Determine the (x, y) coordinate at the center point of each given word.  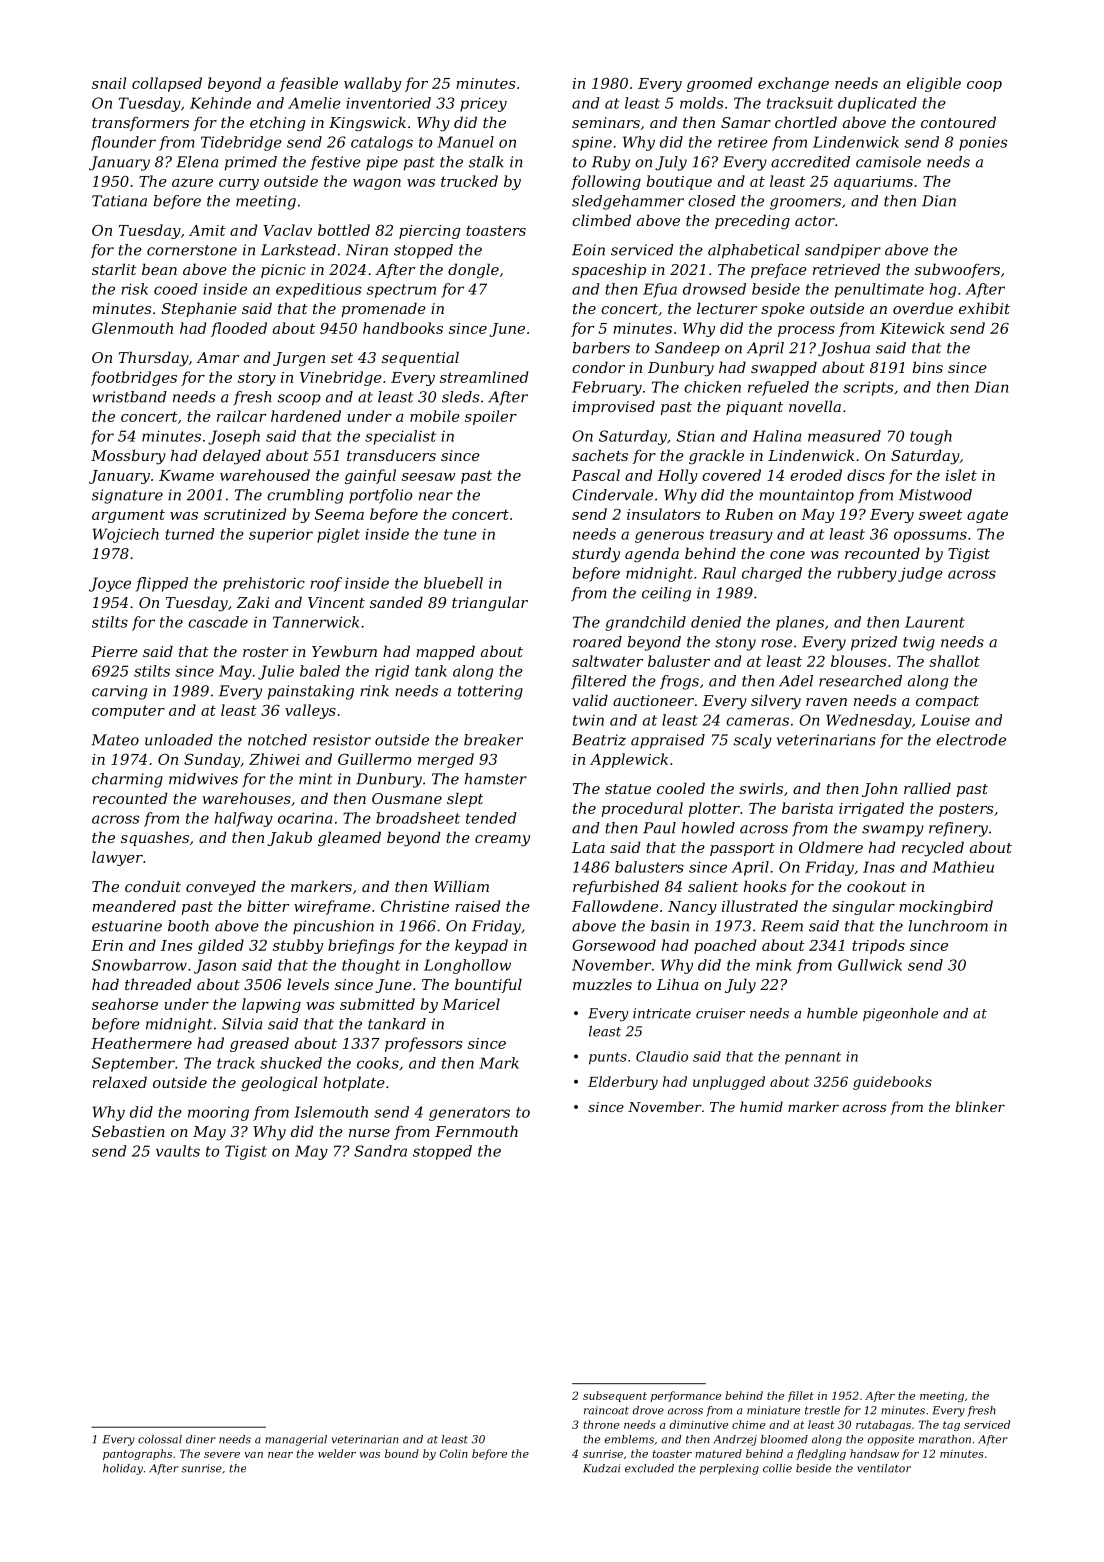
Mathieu (963, 867)
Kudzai (602, 1468)
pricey (483, 104)
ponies (983, 144)
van (253, 1455)
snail (109, 83)
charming (127, 780)
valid (590, 700)
